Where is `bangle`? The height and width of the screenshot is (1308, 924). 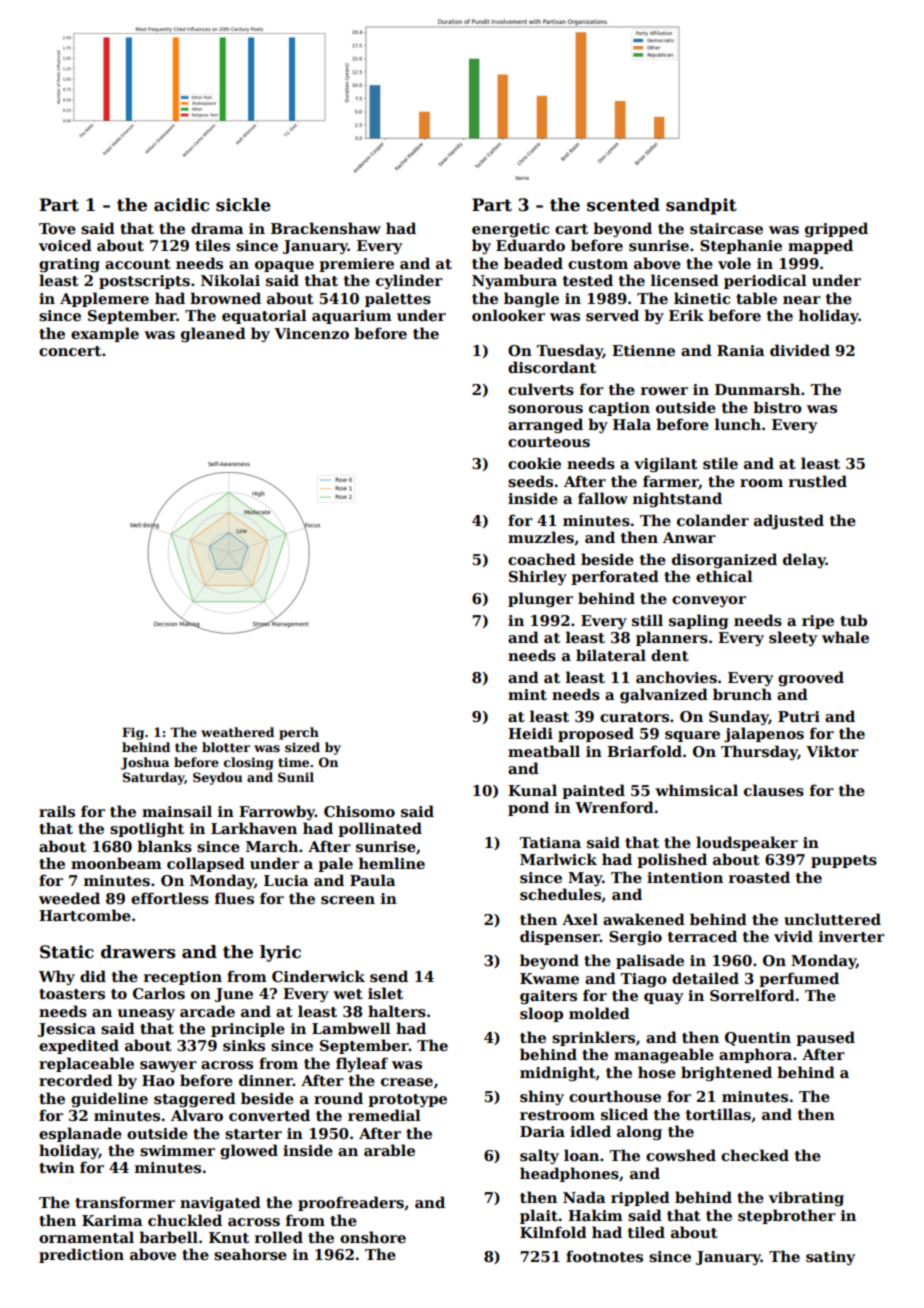 bangle is located at coordinates (531, 299).
